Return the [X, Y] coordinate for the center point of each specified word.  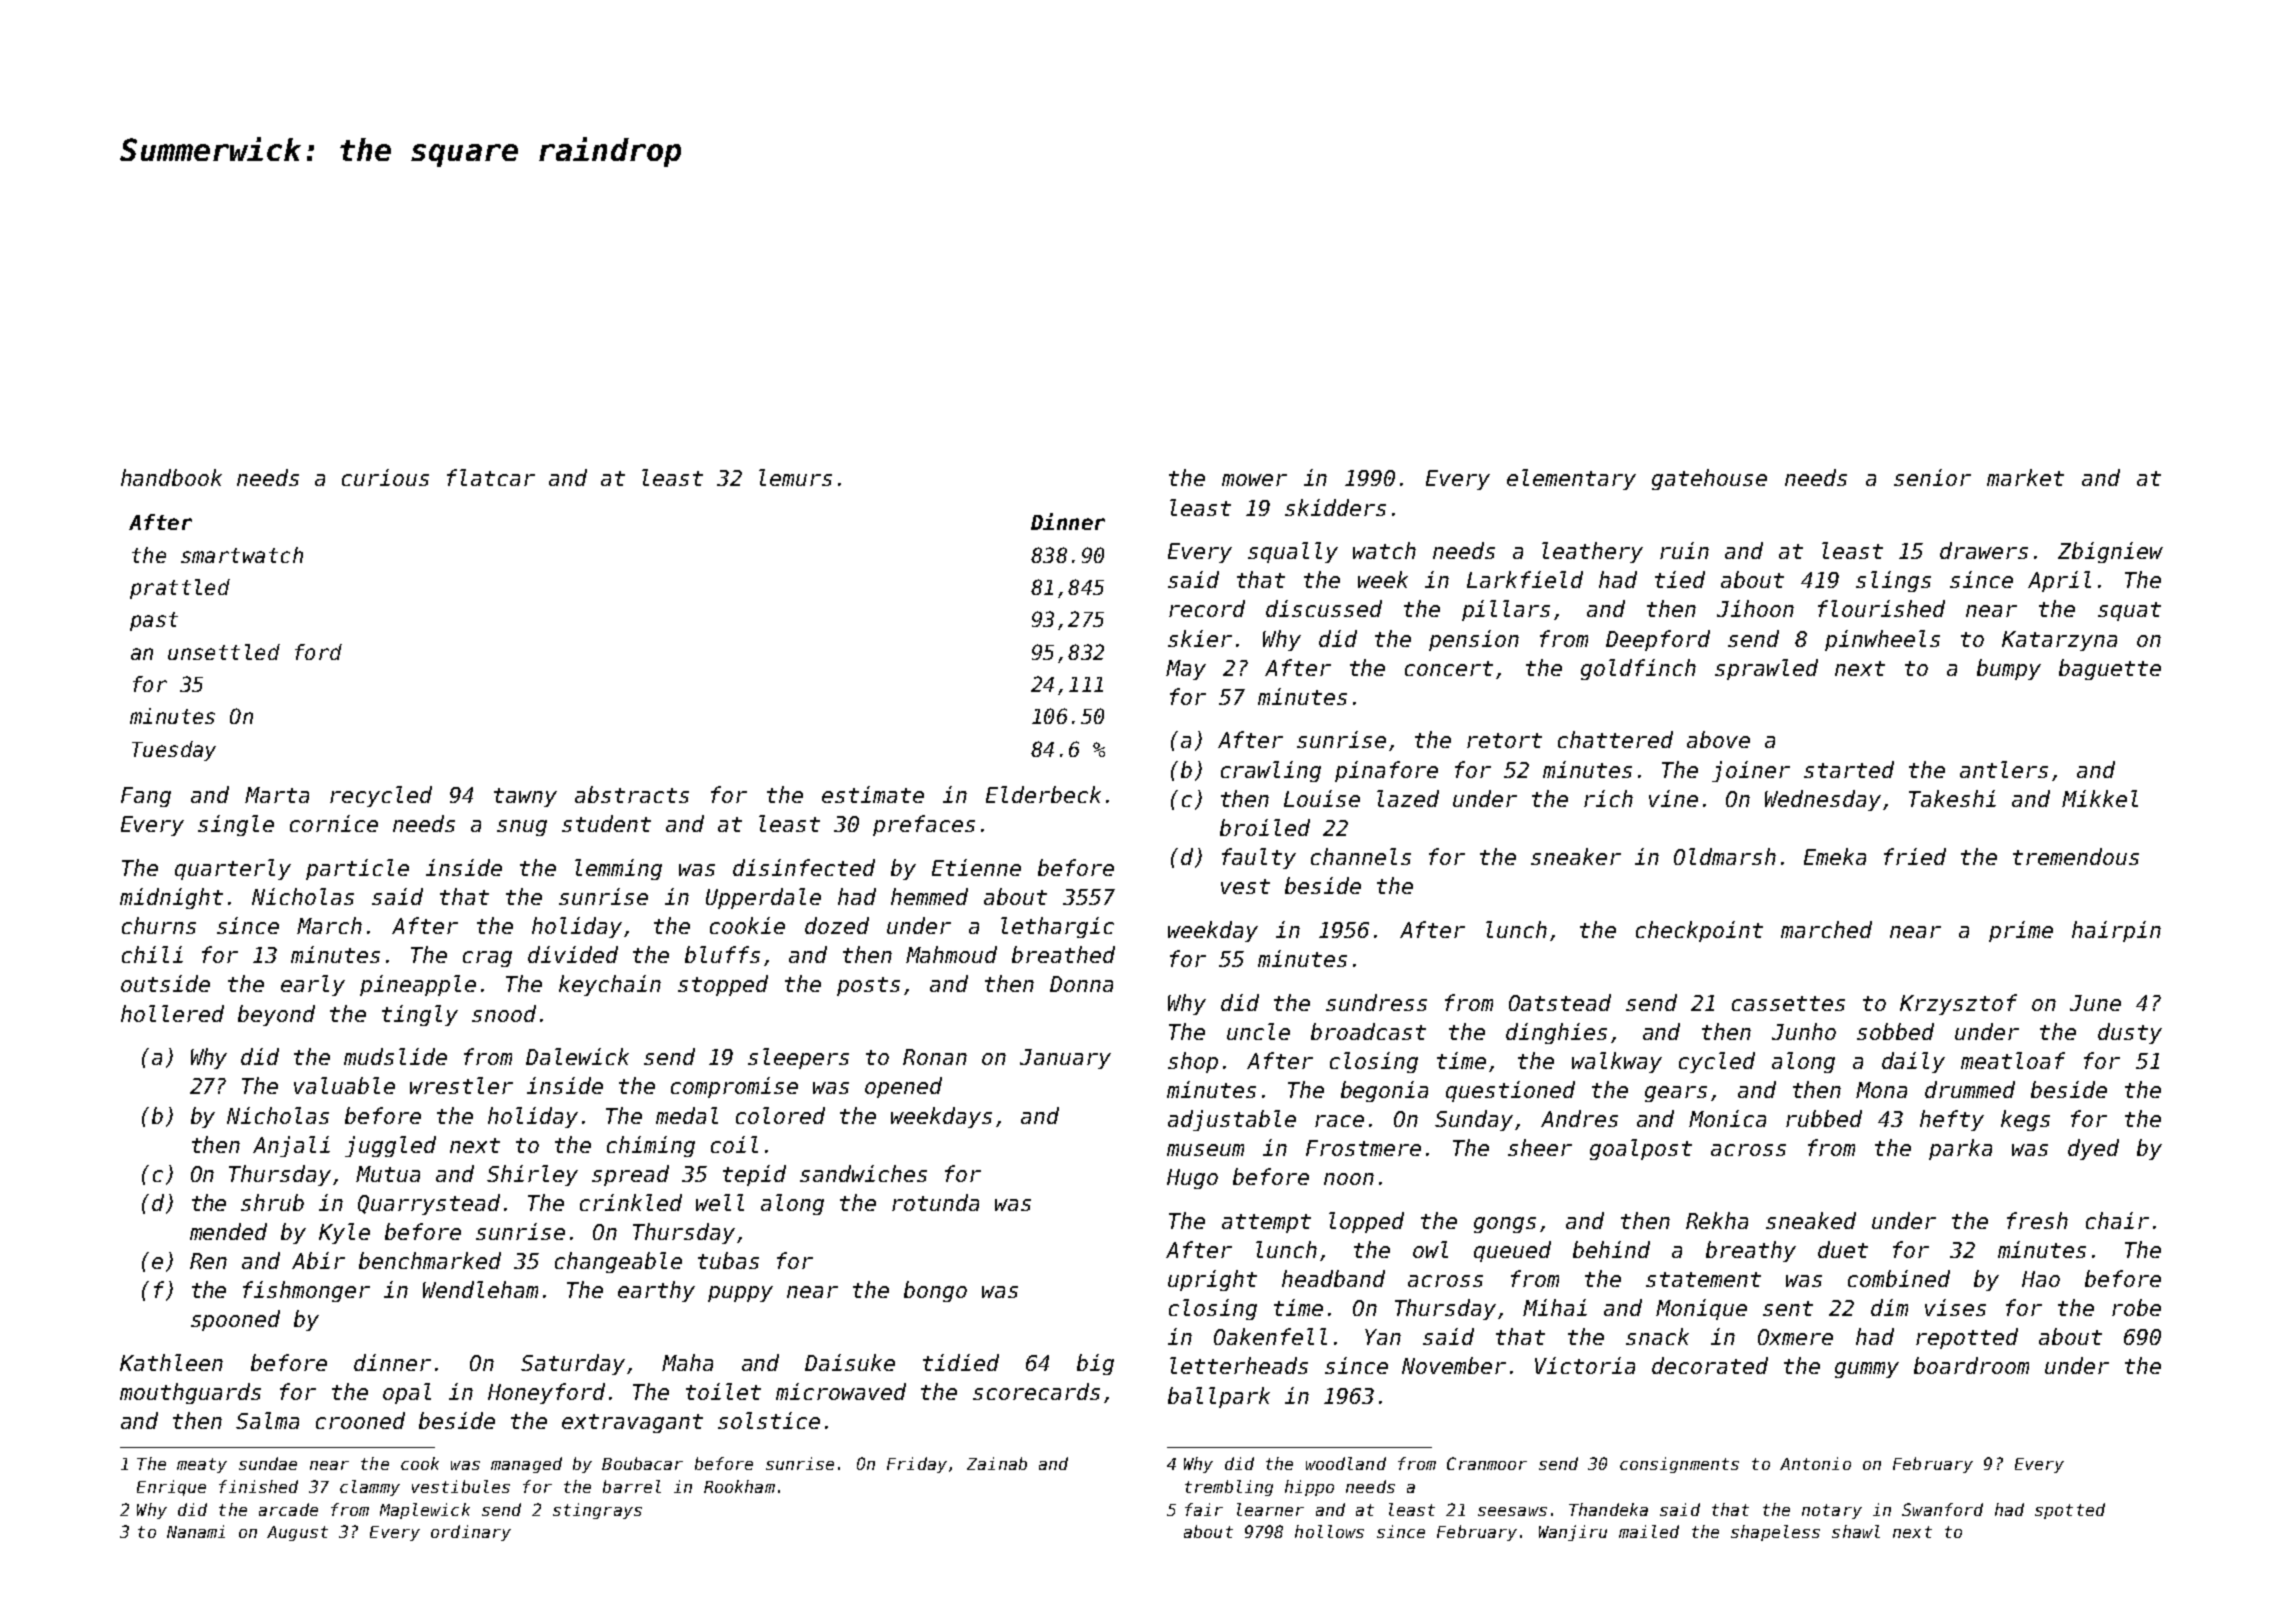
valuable [344, 1085]
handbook [171, 477]
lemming [618, 869]
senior [1932, 477]
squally [1293, 552]
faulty [1259, 858]
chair [2117, 1220]
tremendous [2076, 856]
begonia [1384, 1091]
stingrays [597, 1511]
